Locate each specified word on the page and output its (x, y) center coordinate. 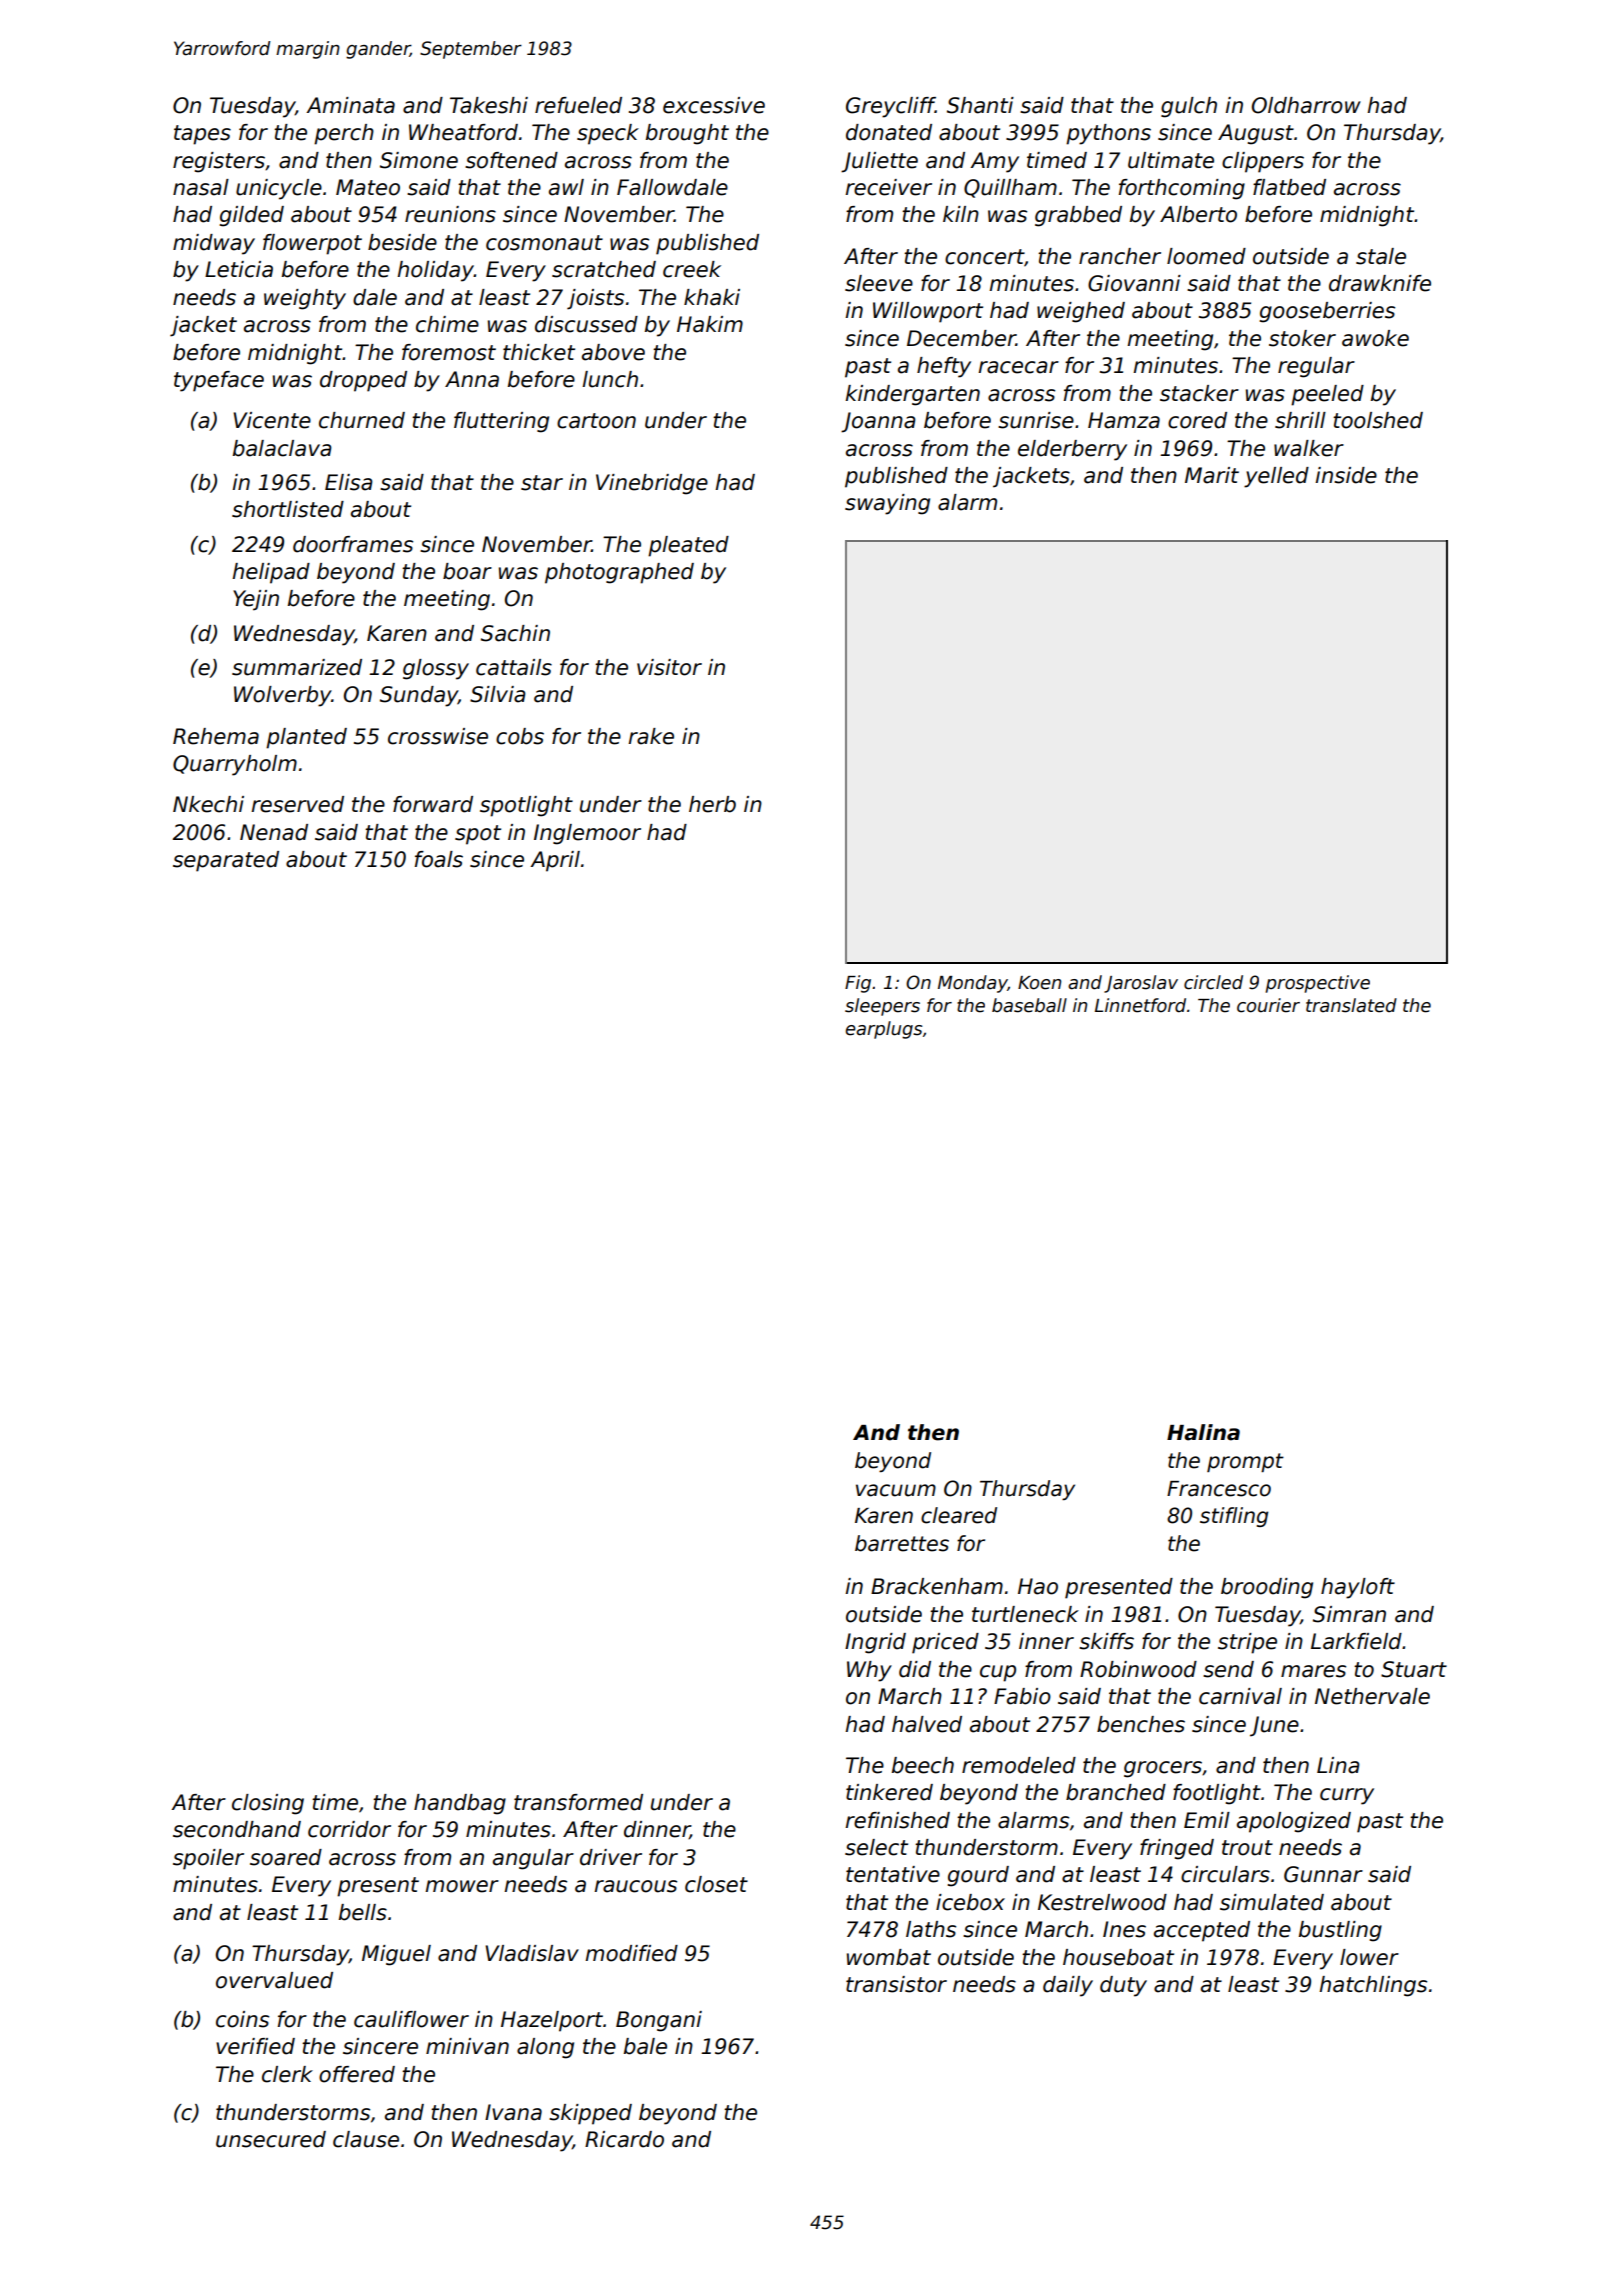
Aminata (350, 105)
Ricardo (624, 2139)
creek (692, 269)
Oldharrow (1306, 105)
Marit (1212, 475)
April (555, 861)
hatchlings (1373, 1986)
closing (268, 1804)
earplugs (884, 1030)
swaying (887, 504)
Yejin (256, 600)
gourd (978, 1876)
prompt (1245, 1462)
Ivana (513, 2112)
